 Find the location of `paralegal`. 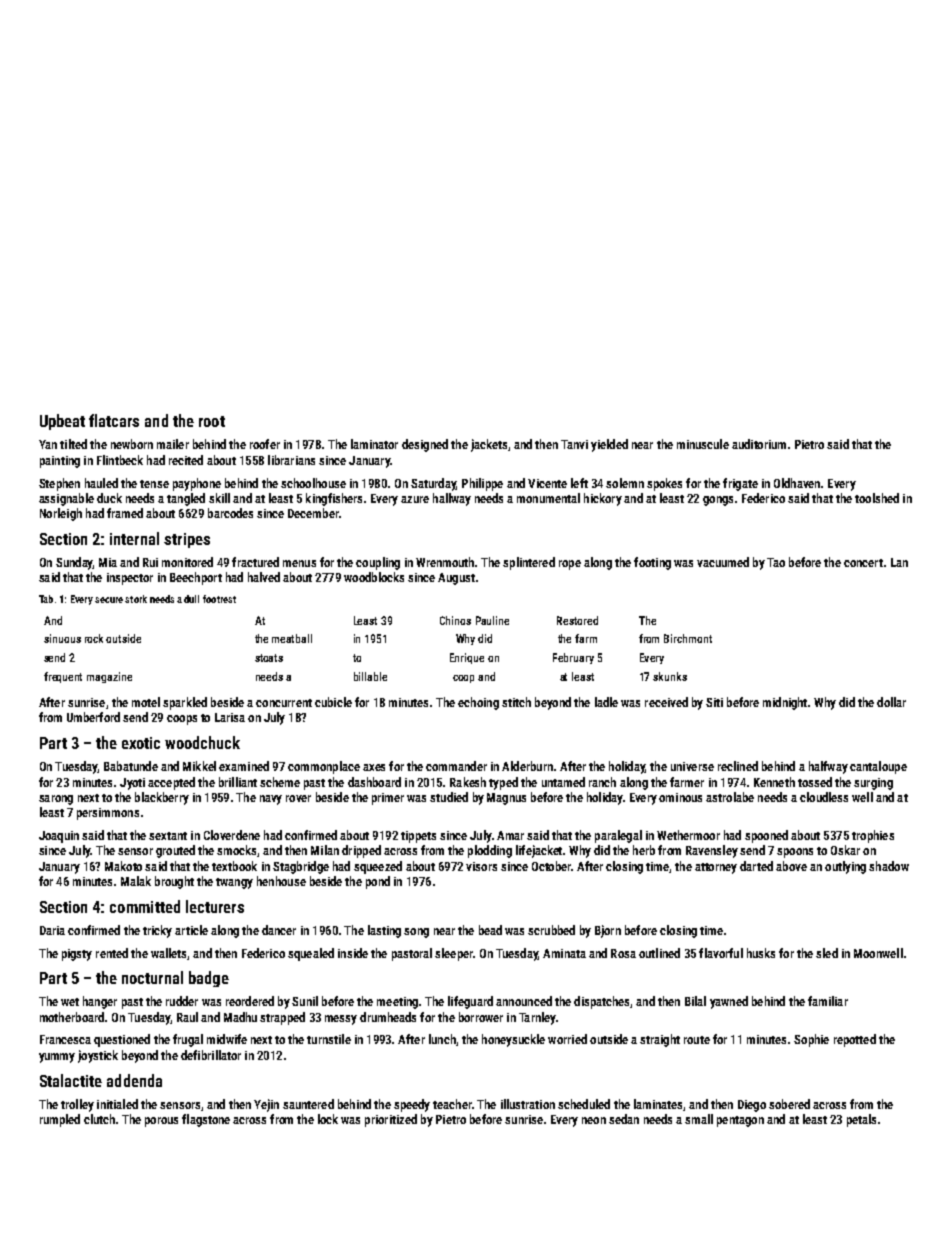

paralegal is located at coordinates (618, 836).
